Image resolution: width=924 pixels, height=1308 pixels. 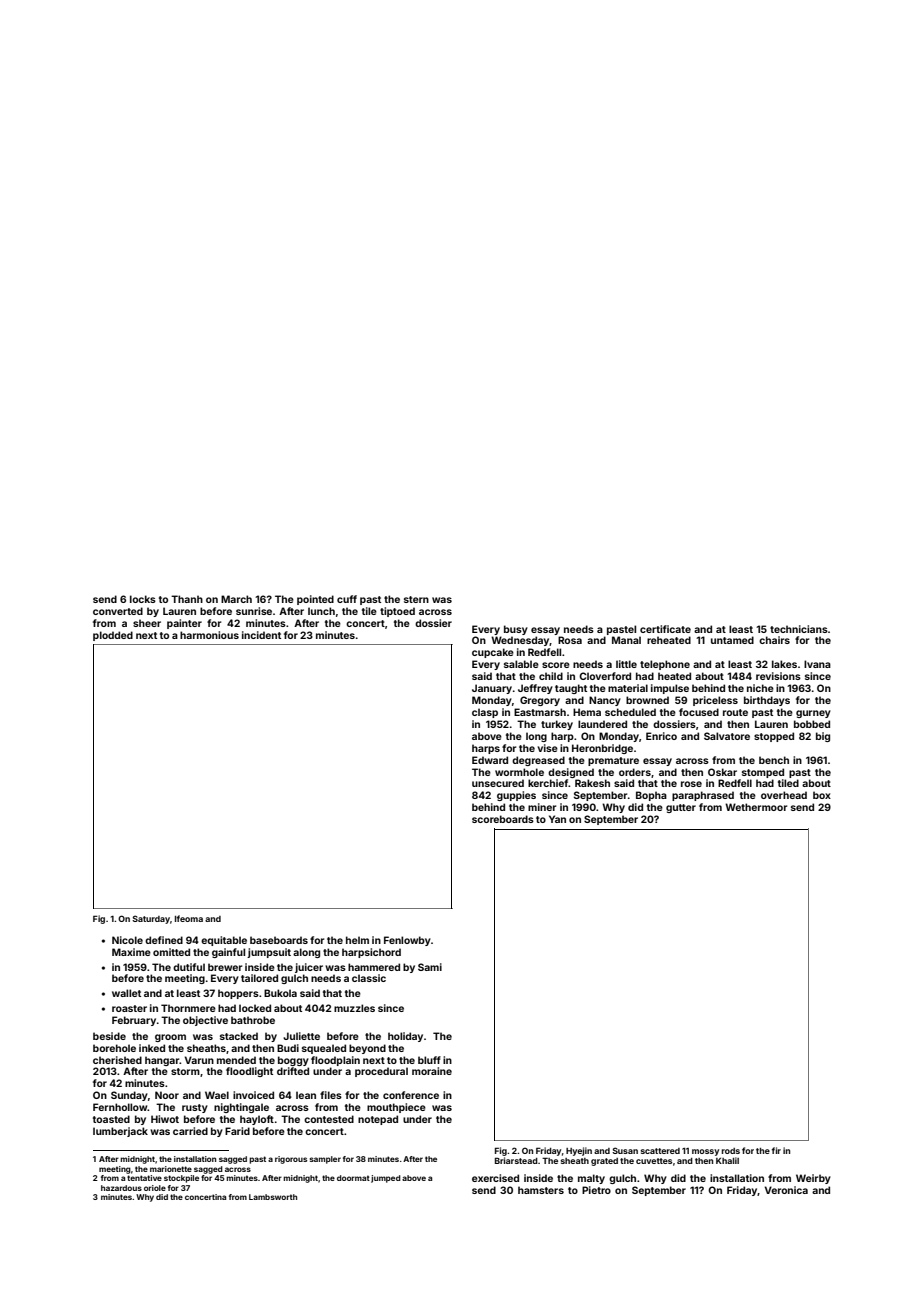 I want to click on beyond, so click(x=367, y=1049).
